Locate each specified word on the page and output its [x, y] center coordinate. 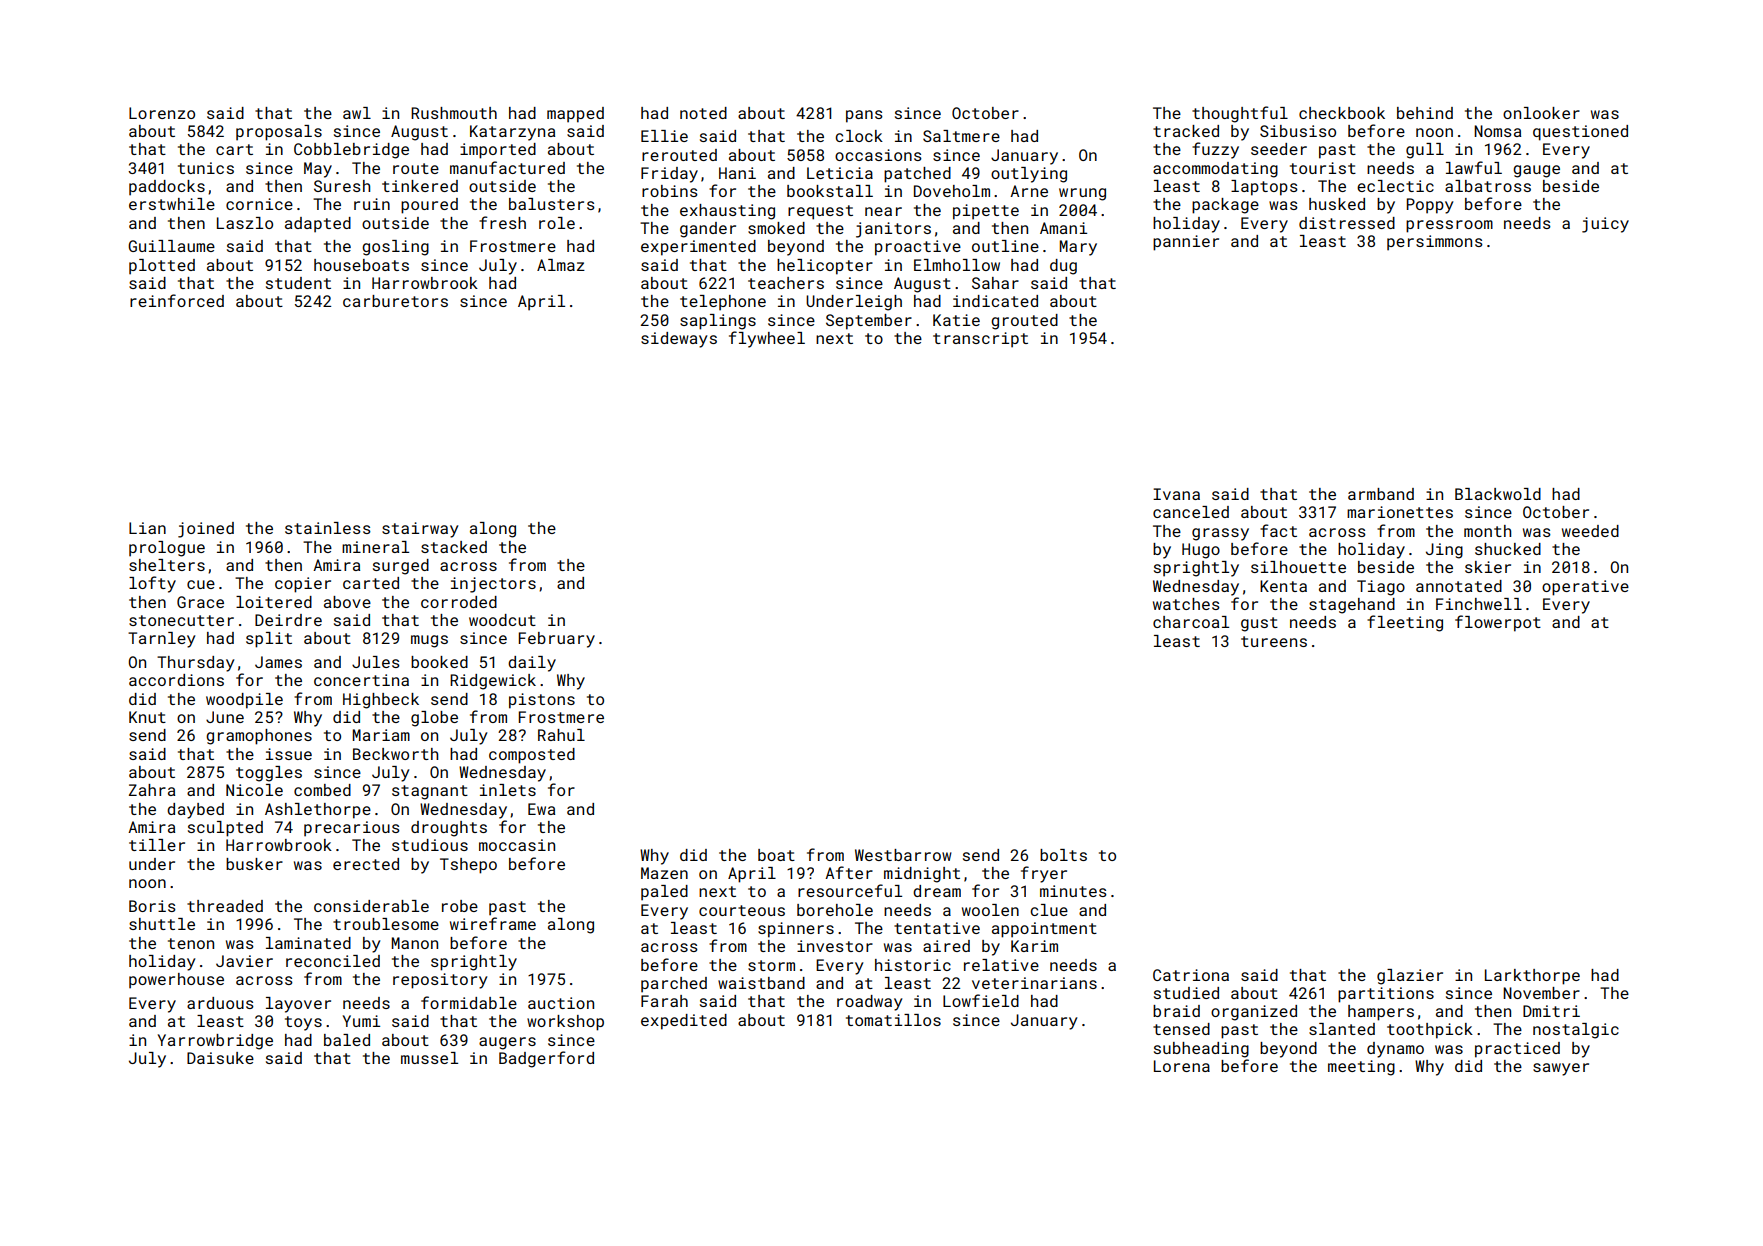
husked [1337, 204]
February [557, 640]
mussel [429, 1058]
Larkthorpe [1532, 977]
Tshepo [468, 866]
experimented [698, 248]
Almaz [561, 265]
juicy [1605, 225]
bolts [1063, 855]
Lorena [1182, 1066]
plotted [162, 267]
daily [532, 664]
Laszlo [245, 223]
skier [1488, 567]
